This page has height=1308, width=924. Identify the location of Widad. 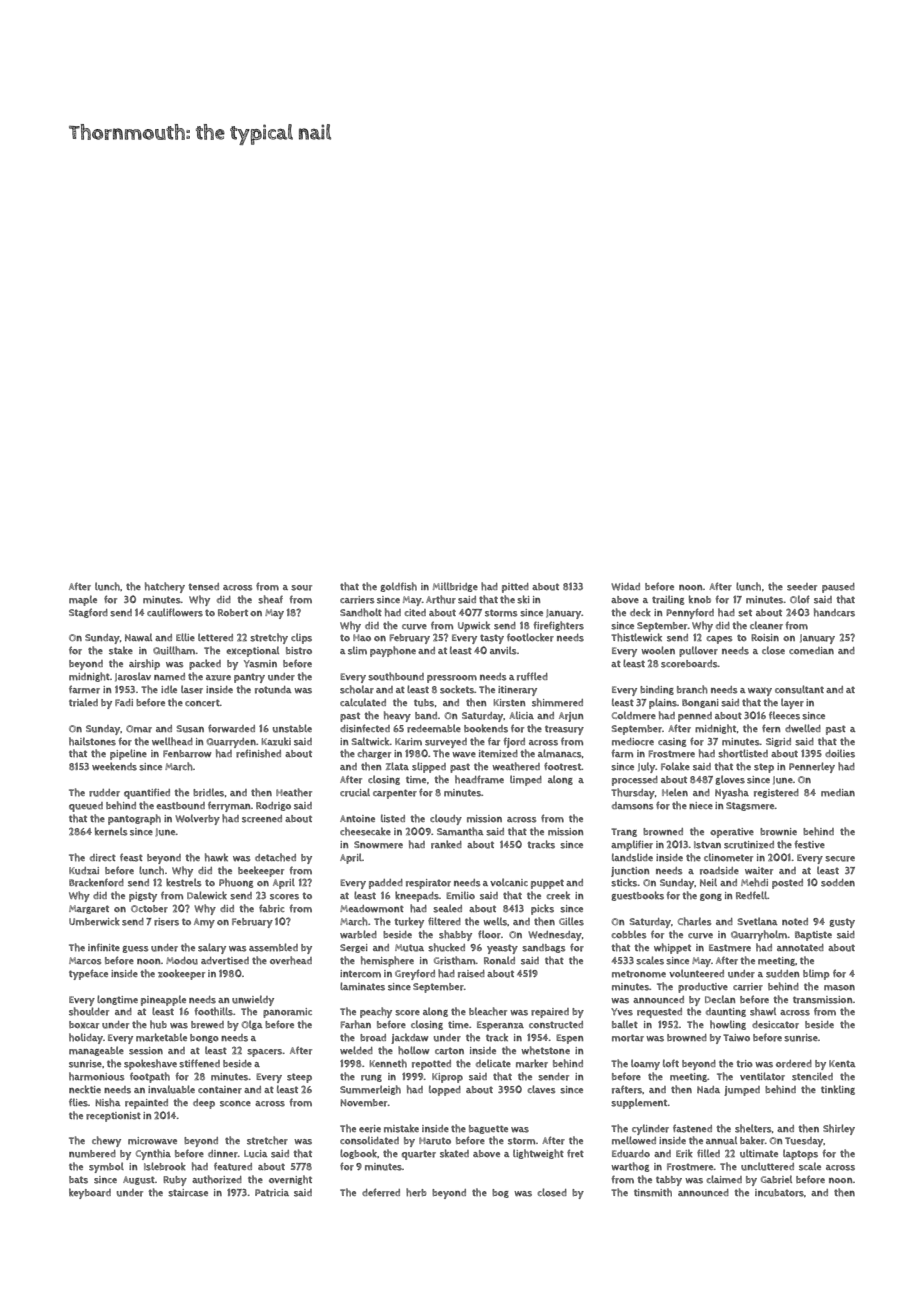
(625, 587).
